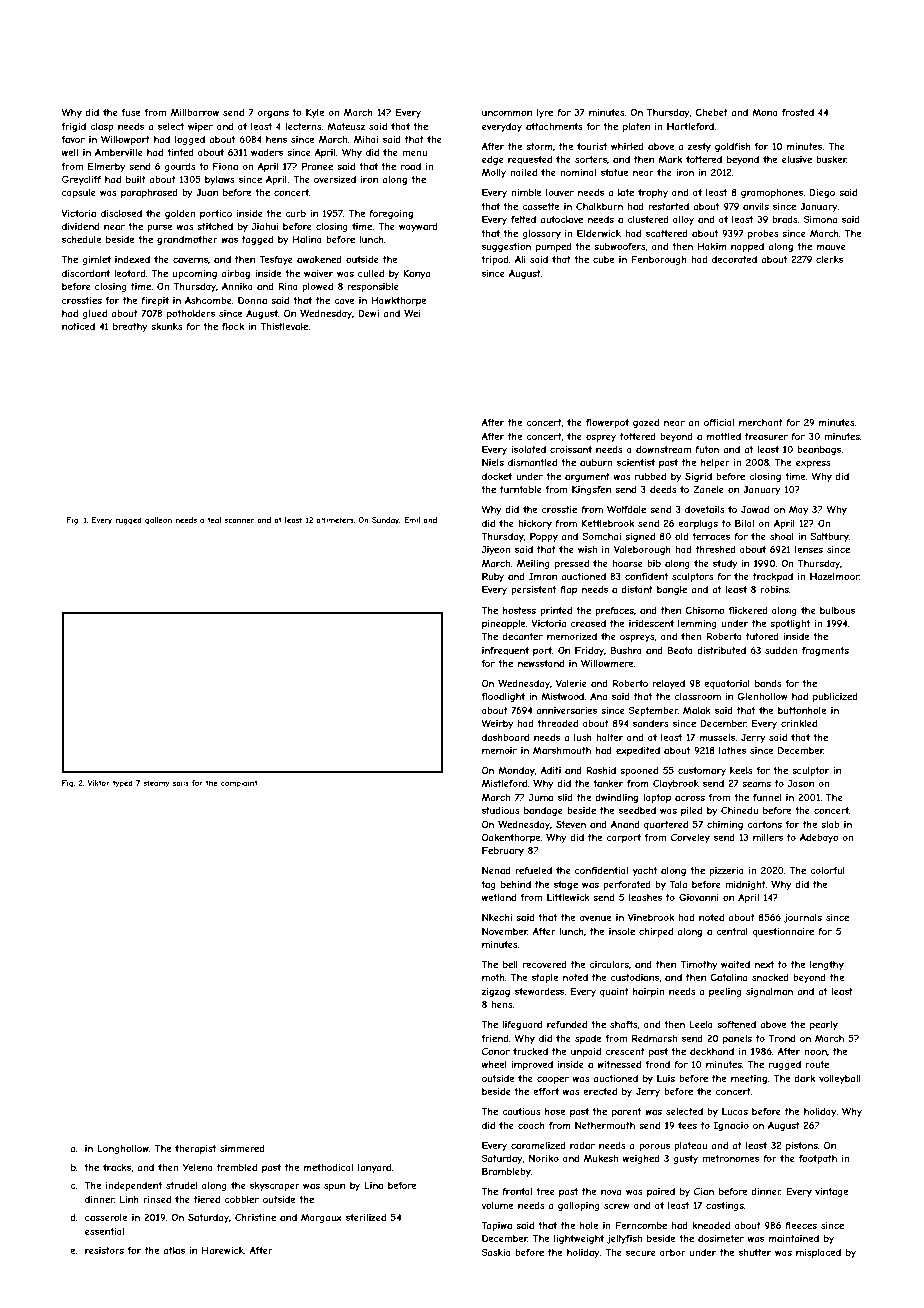  What do you see at coordinates (666, 1078) in the image?
I see `Luis` at bounding box center [666, 1078].
